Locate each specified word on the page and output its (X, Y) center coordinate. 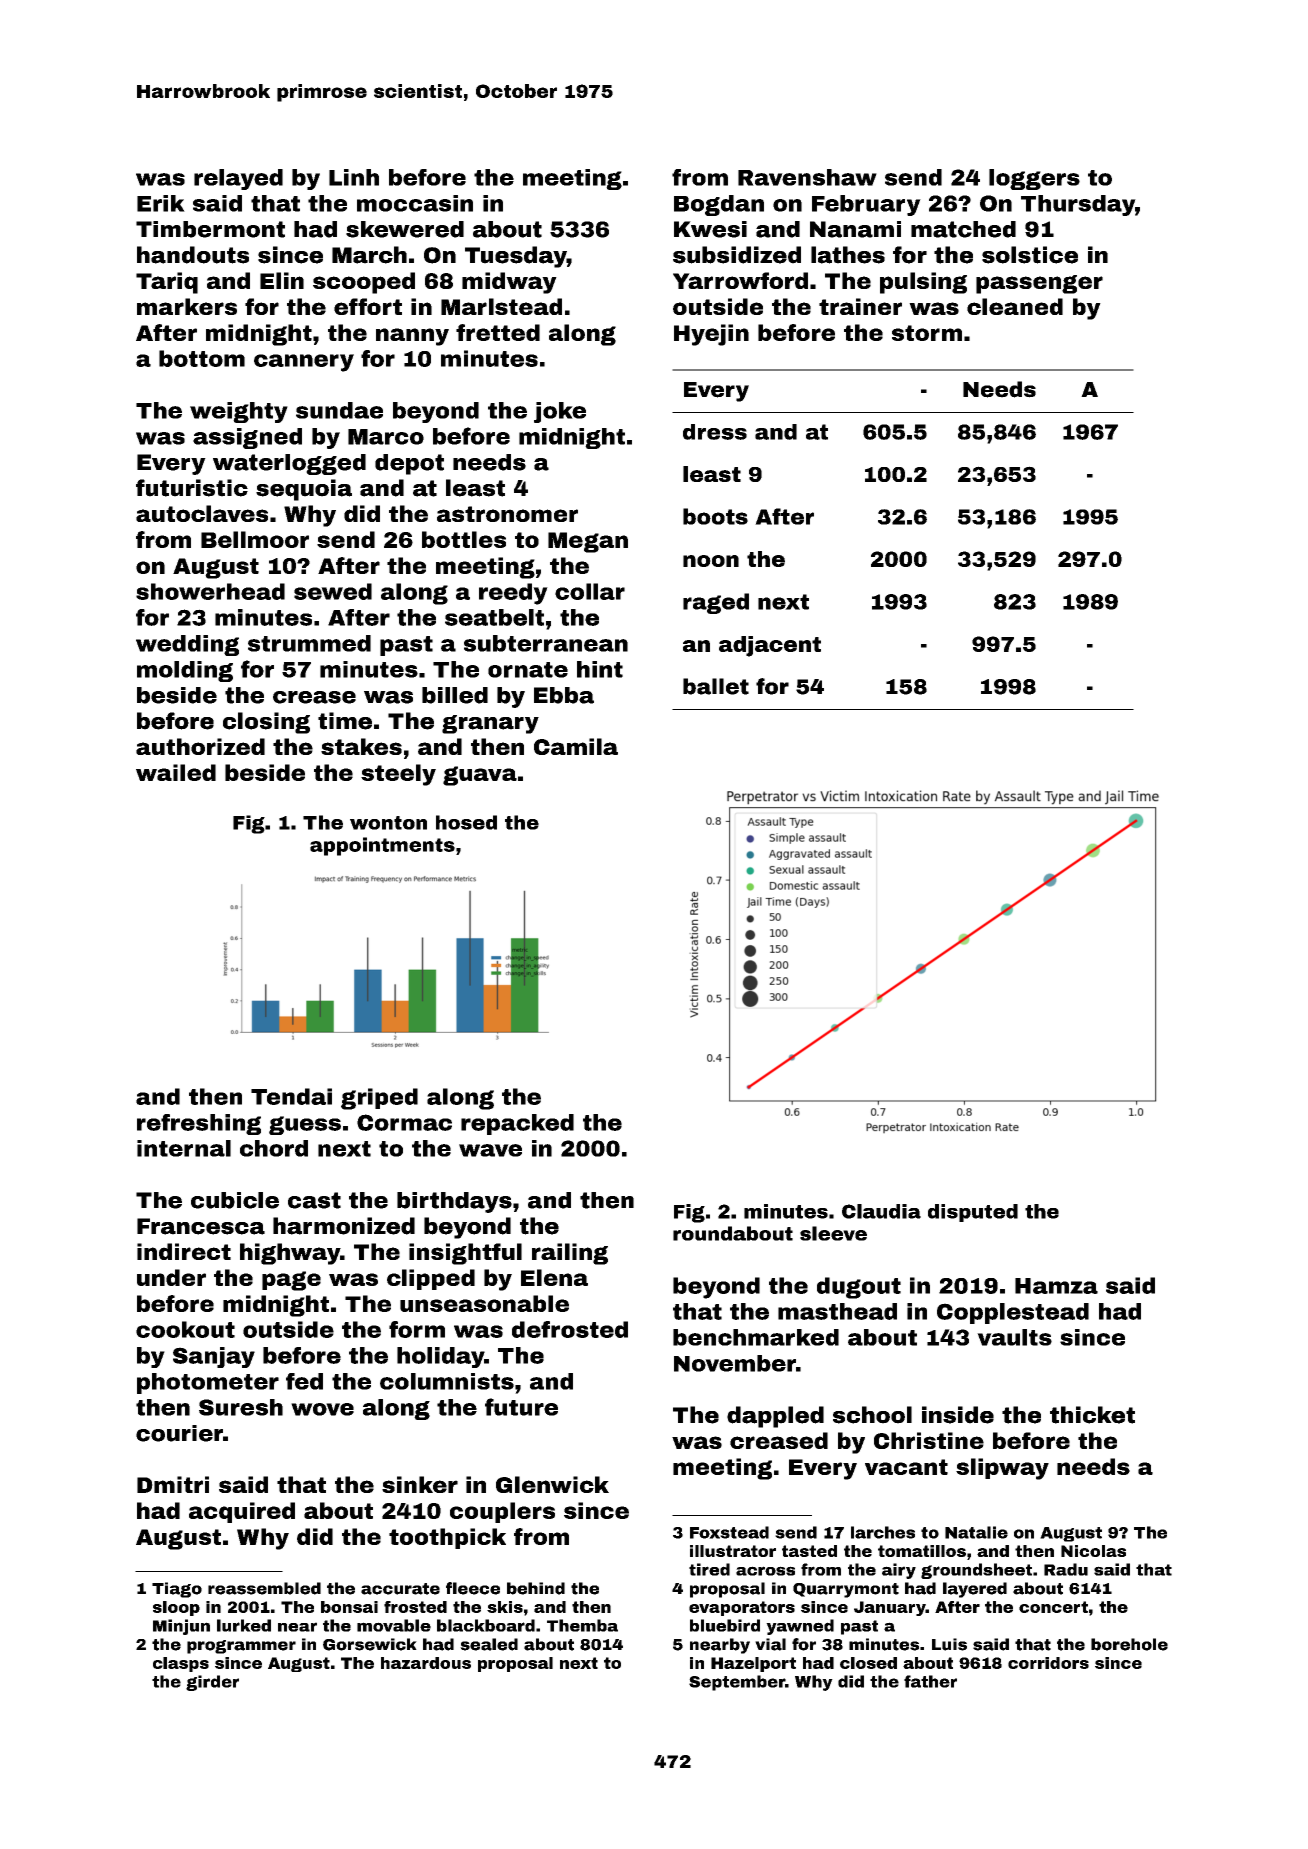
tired (709, 1569)
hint (600, 669)
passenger (1039, 284)
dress (715, 432)
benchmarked (756, 1337)
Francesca (201, 1226)
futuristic (192, 488)
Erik (161, 203)
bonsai (349, 1607)
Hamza (1056, 1286)
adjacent (770, 646)
